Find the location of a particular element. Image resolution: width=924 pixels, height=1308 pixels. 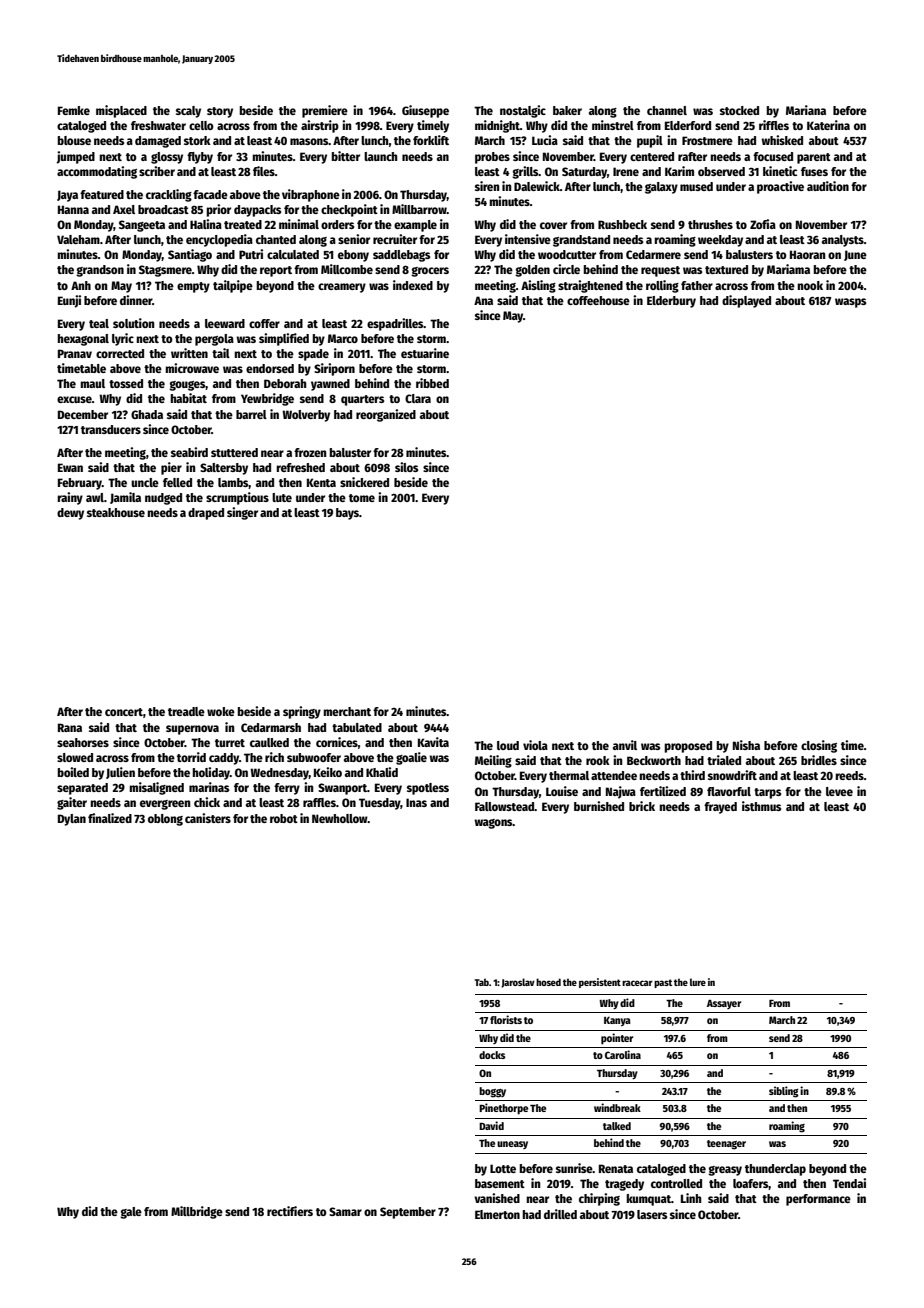

silos is located at coordinates (406, 467).
